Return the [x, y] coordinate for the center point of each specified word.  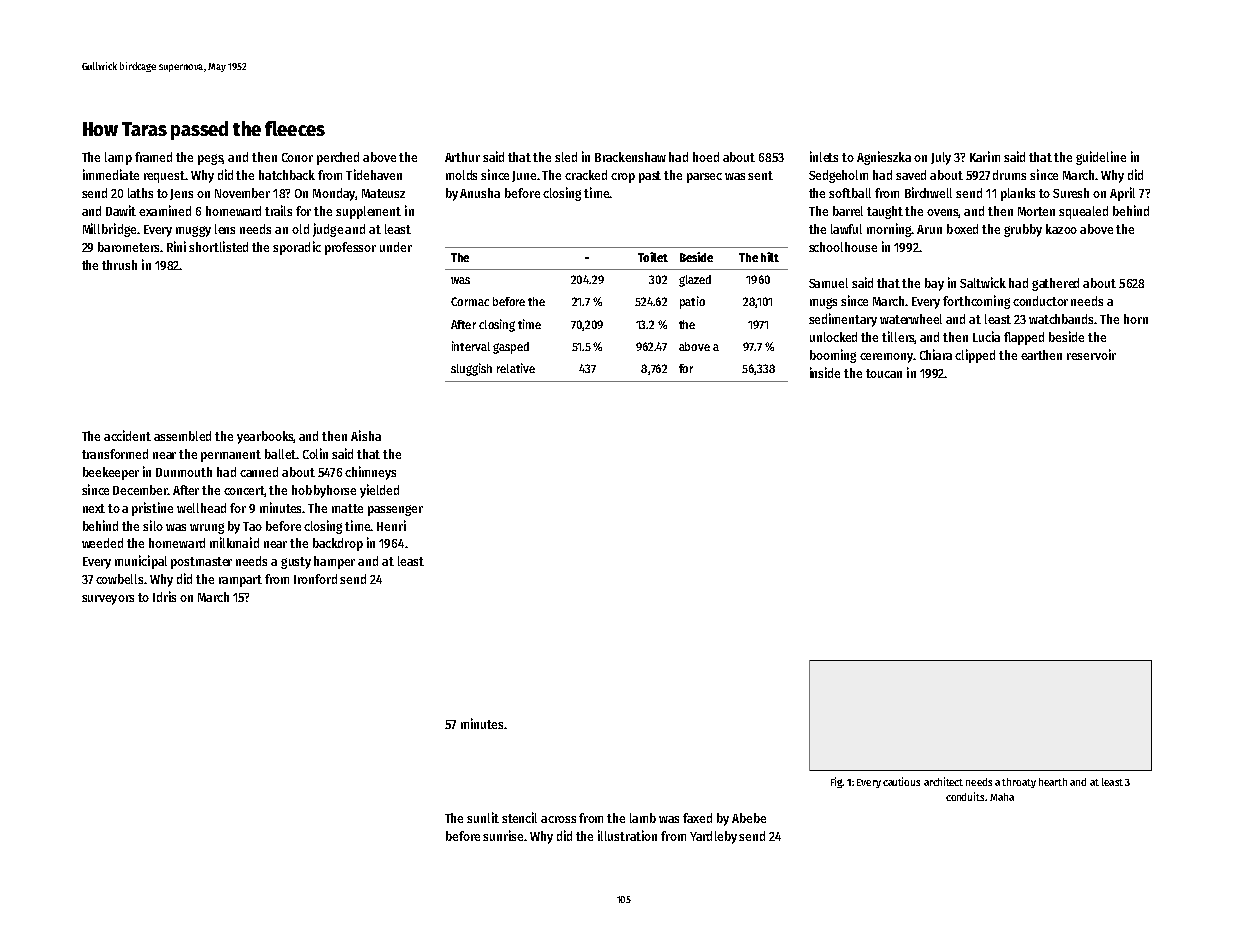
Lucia [986, 336]
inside [825, 372]
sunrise [503, 835]
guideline [1101, 158]
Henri [391, 525]
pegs [211, 159]
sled [566, 157]
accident [127, 435]
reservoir [1091, 354]
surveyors [108, 600]
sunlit [483, 817]
